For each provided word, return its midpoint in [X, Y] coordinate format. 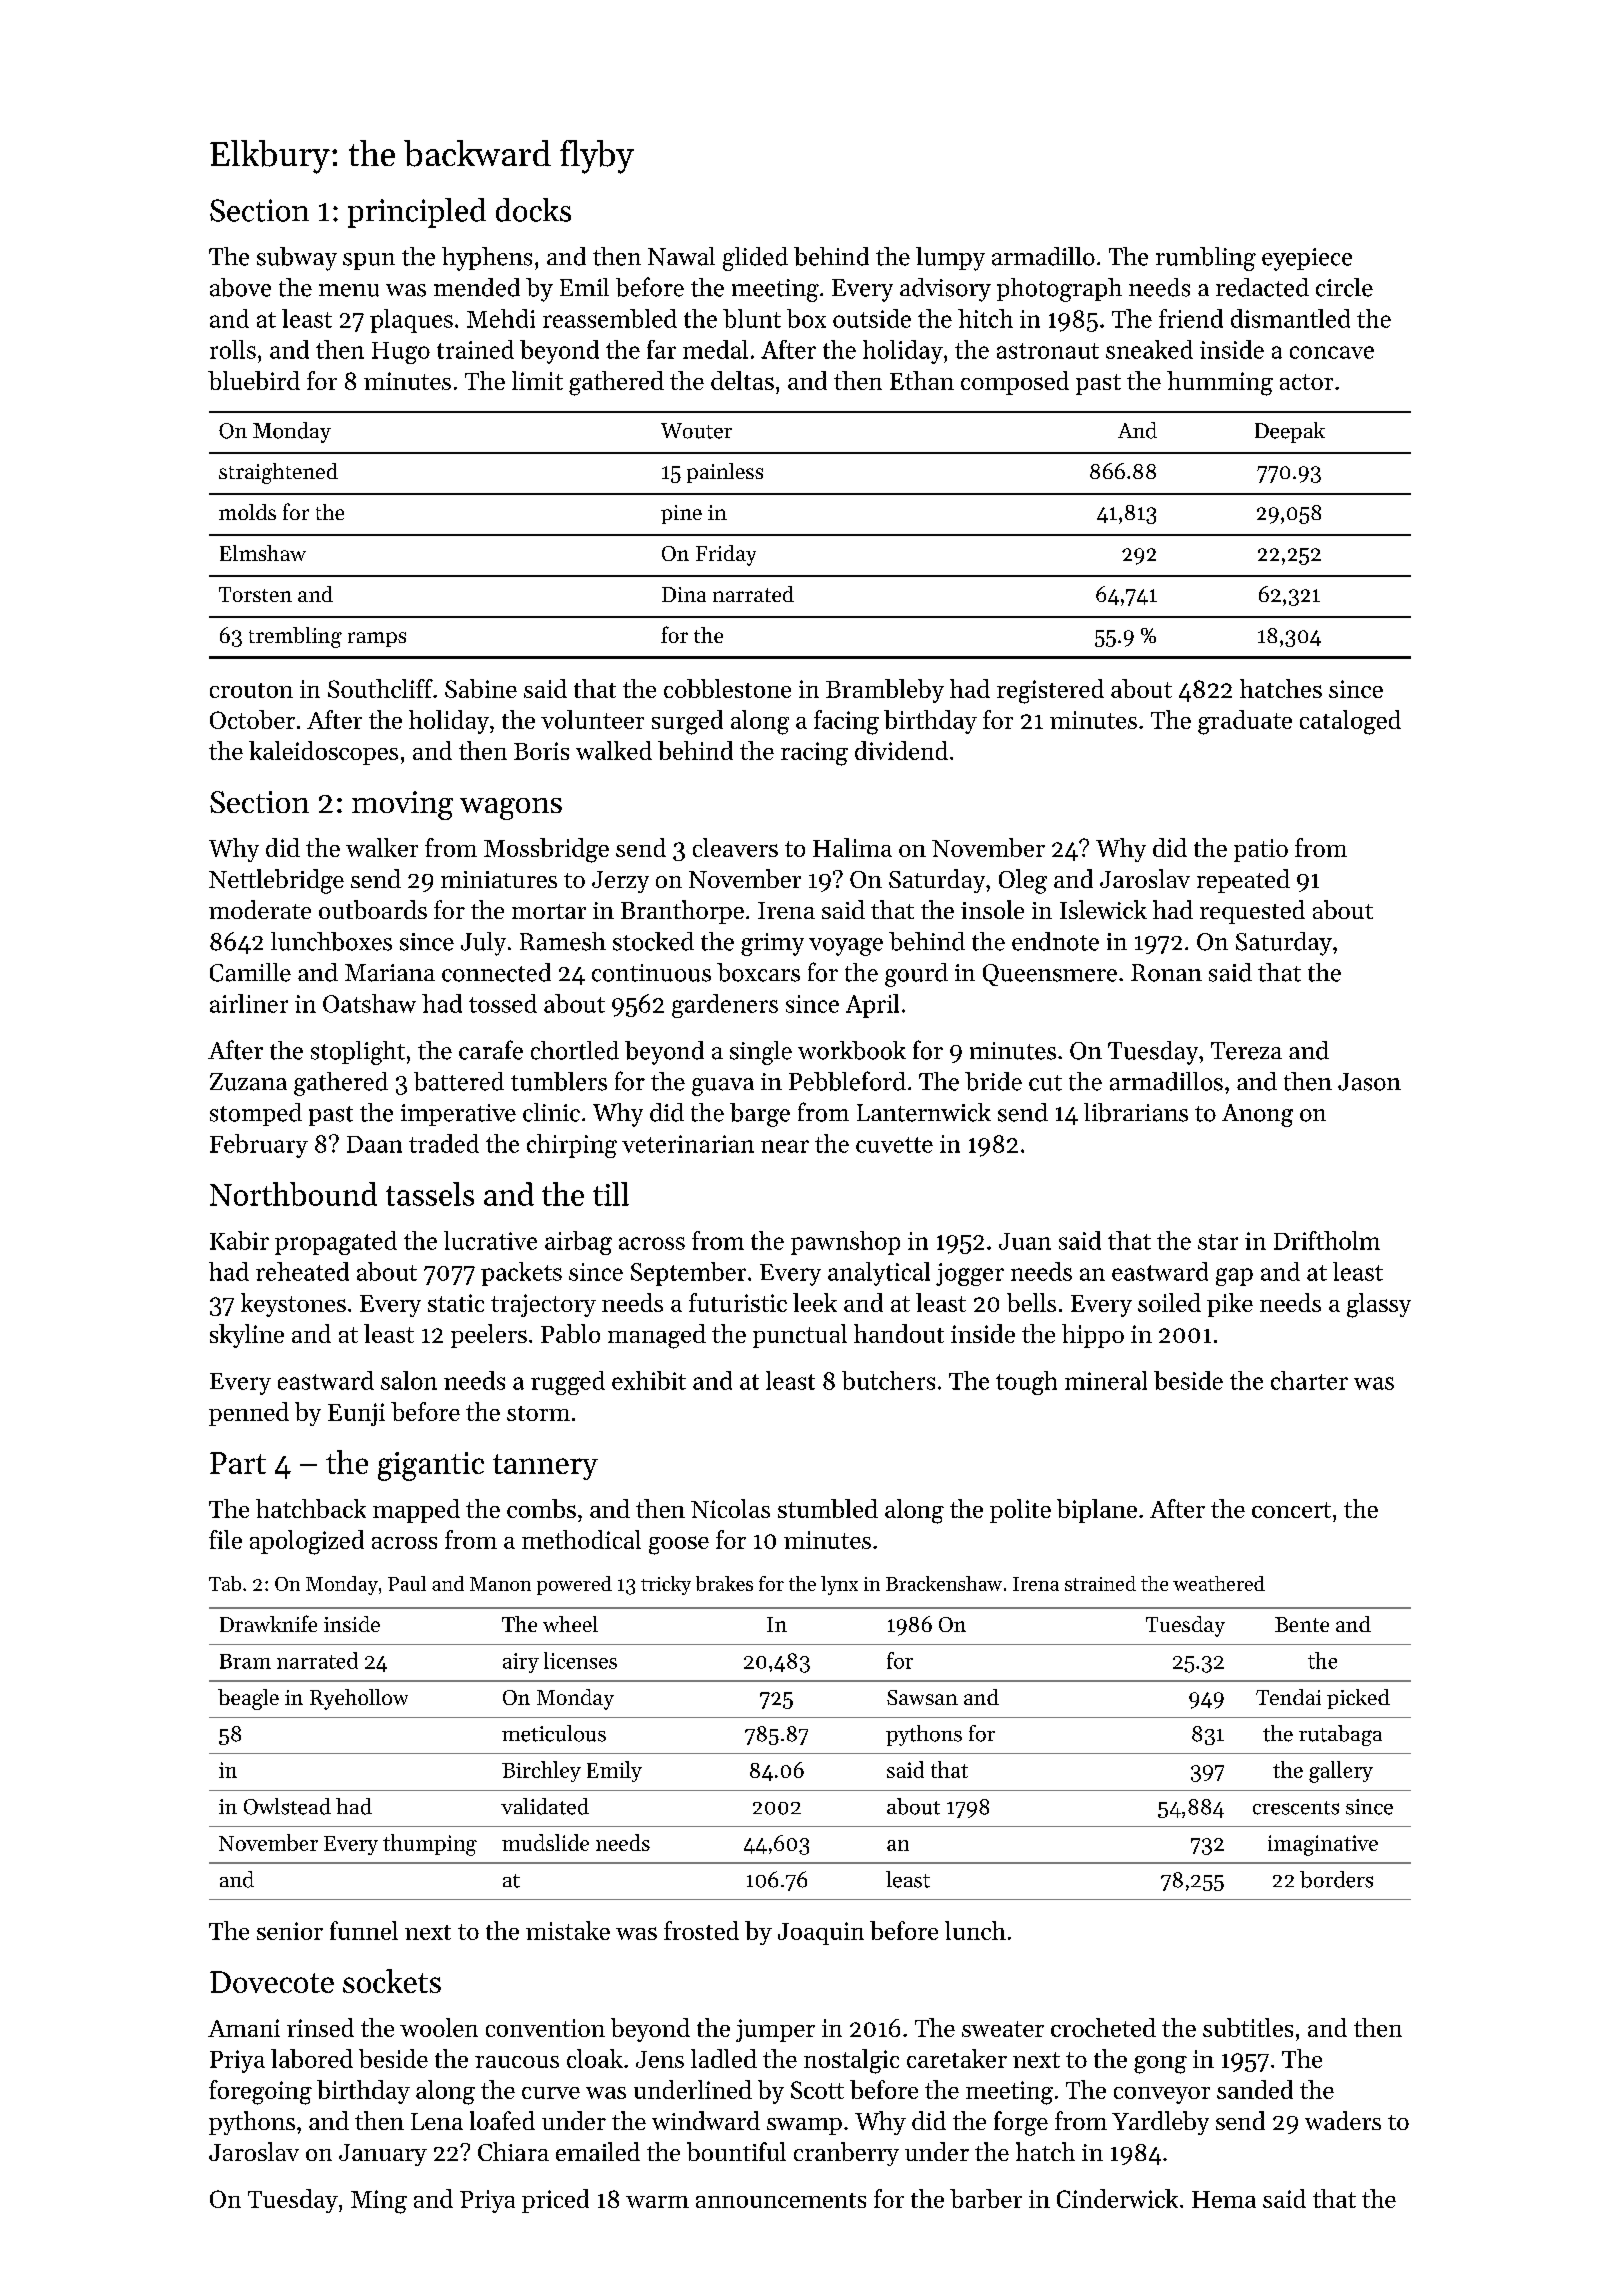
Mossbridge [546, 850]
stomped [256, 1114]
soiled [1169, 1302]
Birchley [541, 1771]
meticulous [554, 1733]
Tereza [1246, 1051]
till [611, 1194]
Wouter [696, 431]
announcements [781, 2200]
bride [993, 1081]
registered [1050, 691]
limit [537, 380]
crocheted [1103, 2027]
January [383, 2155]
